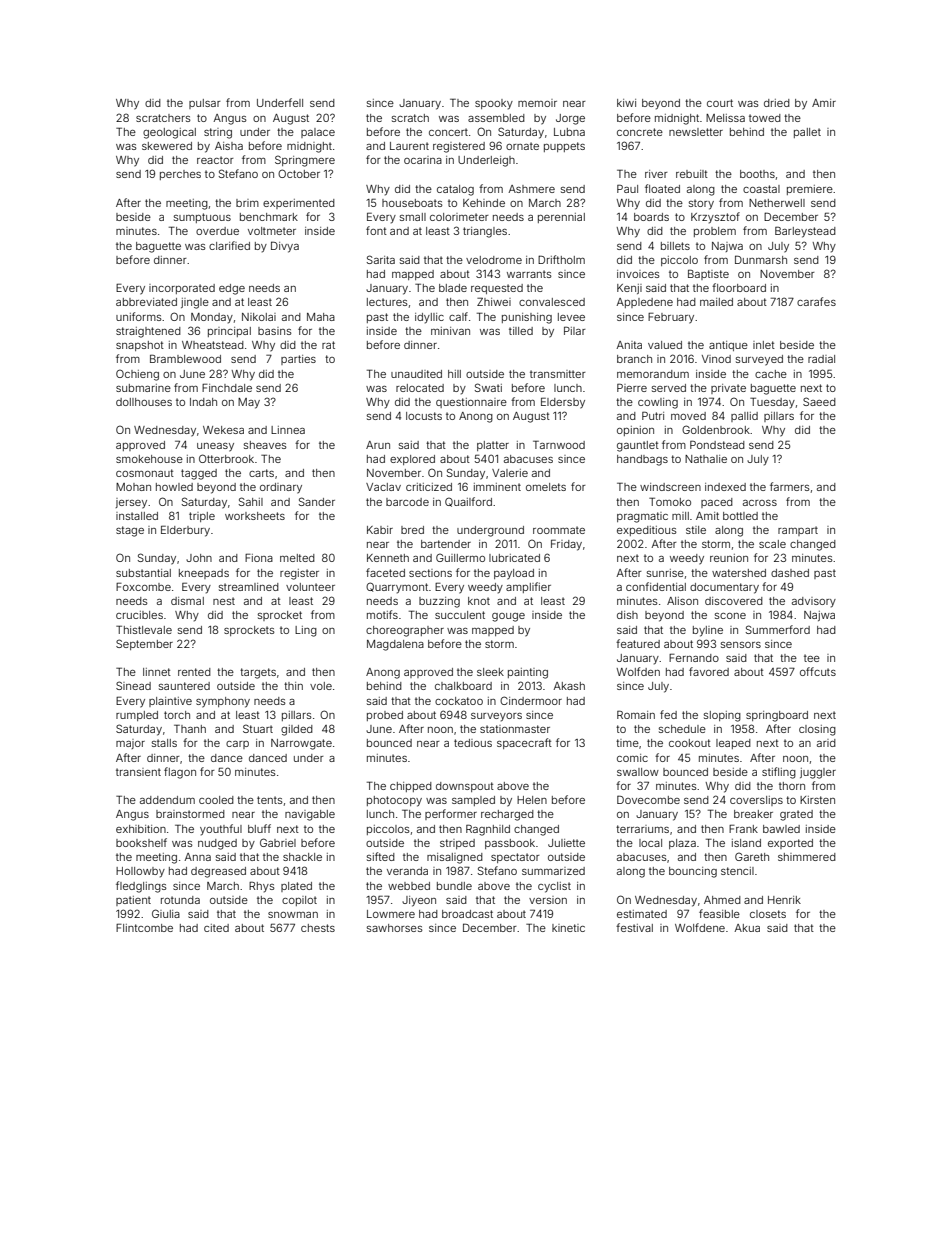  Describe the element at coordinates (140, 872) in the document. I see `Hollowby` at that location.
